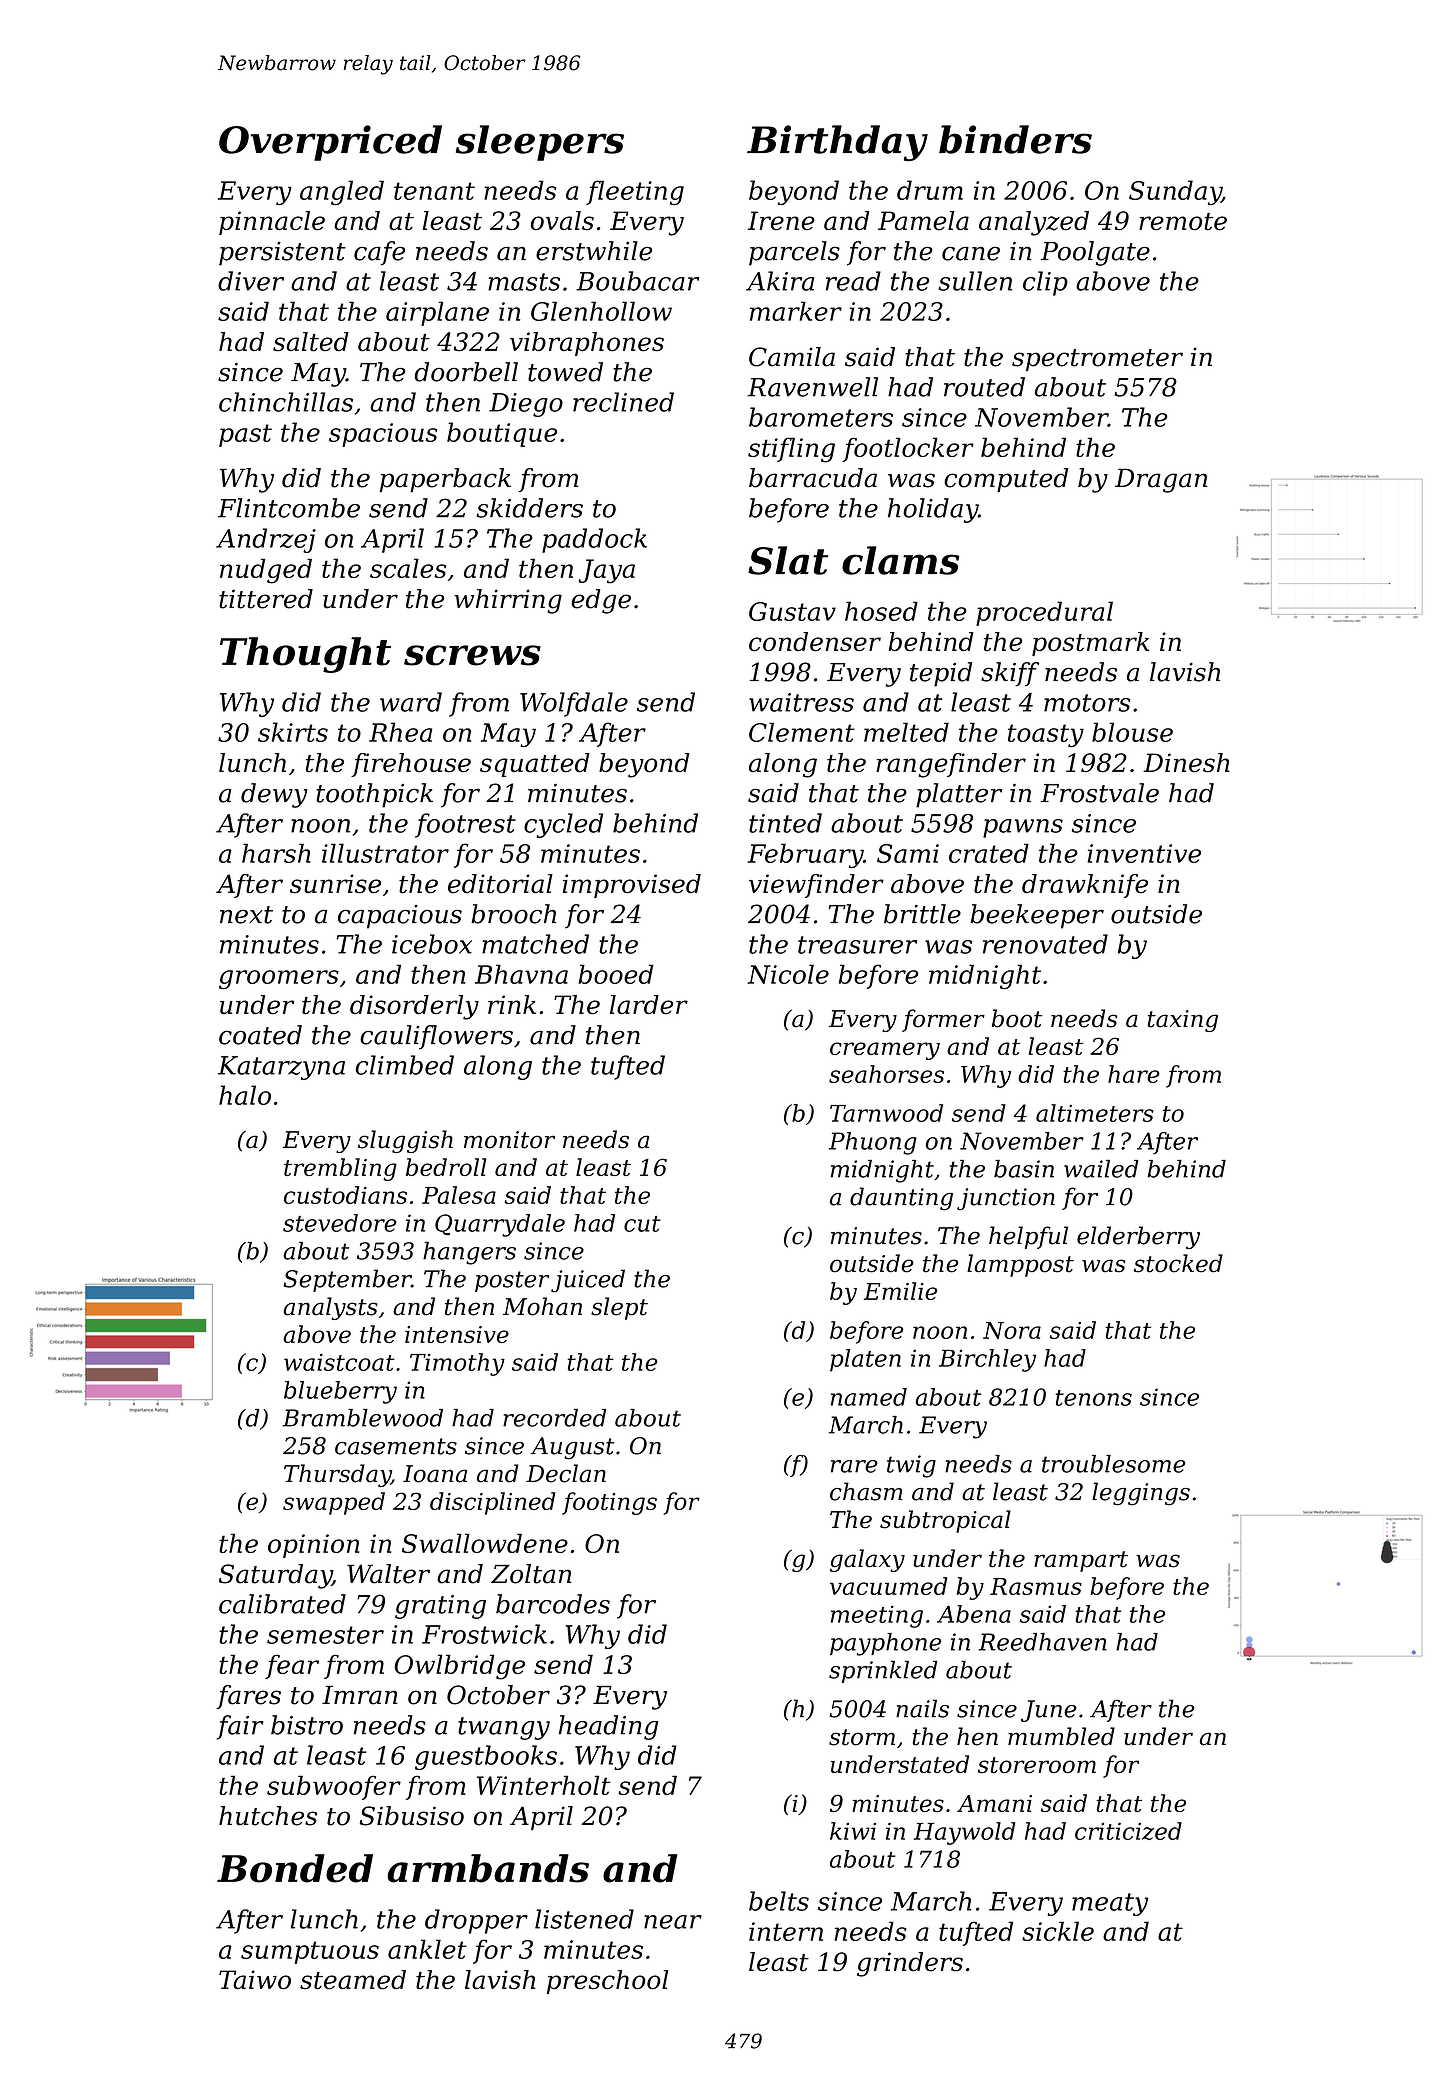 This screenshot has width=1450, height=2100. What do you see at coordinates (1037, 916) in the screenshot?
I see `beekeeper` at bounding box center [1037, 916].
